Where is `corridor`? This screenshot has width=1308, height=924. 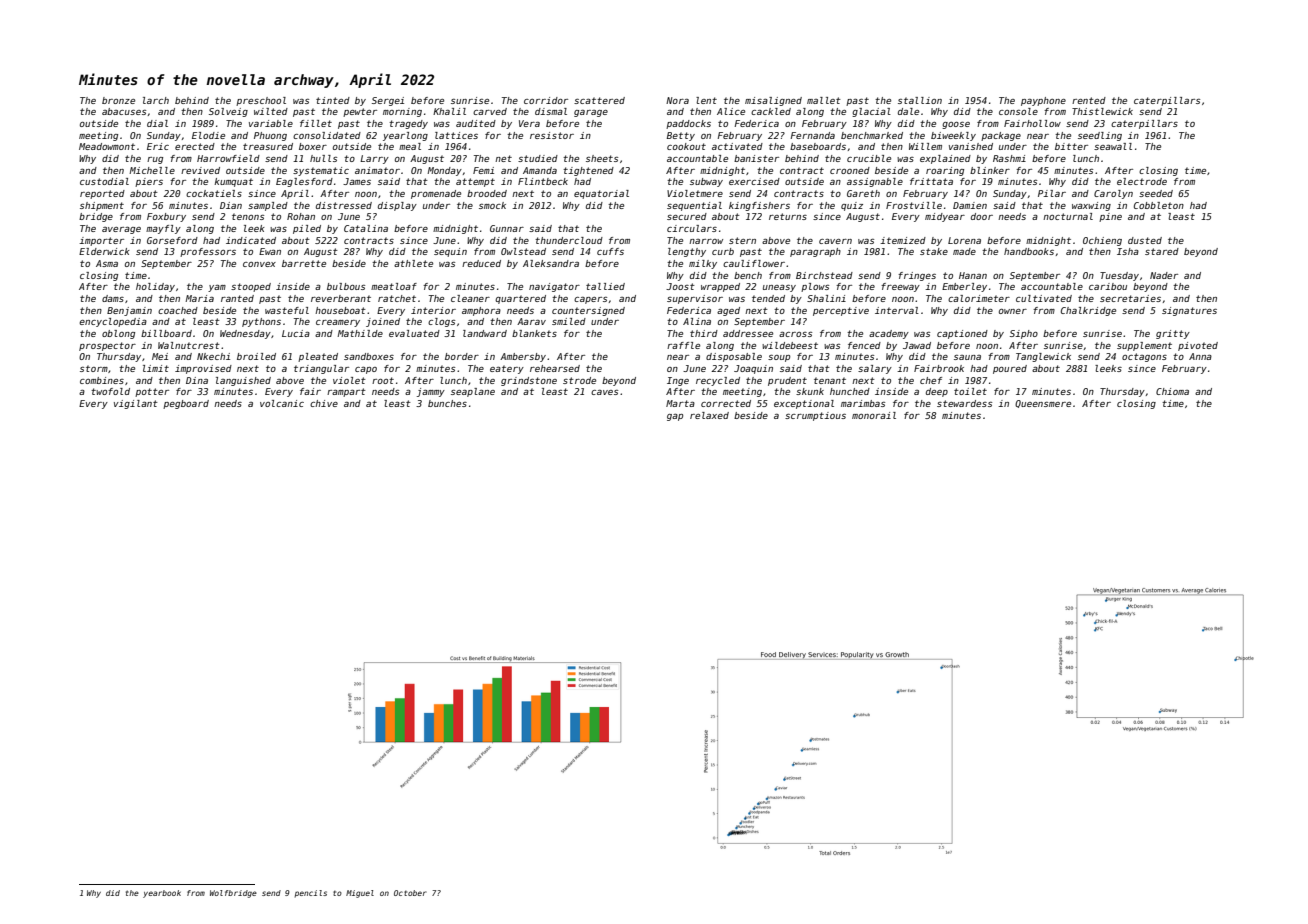
corridor is located at coordinates (546, 100).
